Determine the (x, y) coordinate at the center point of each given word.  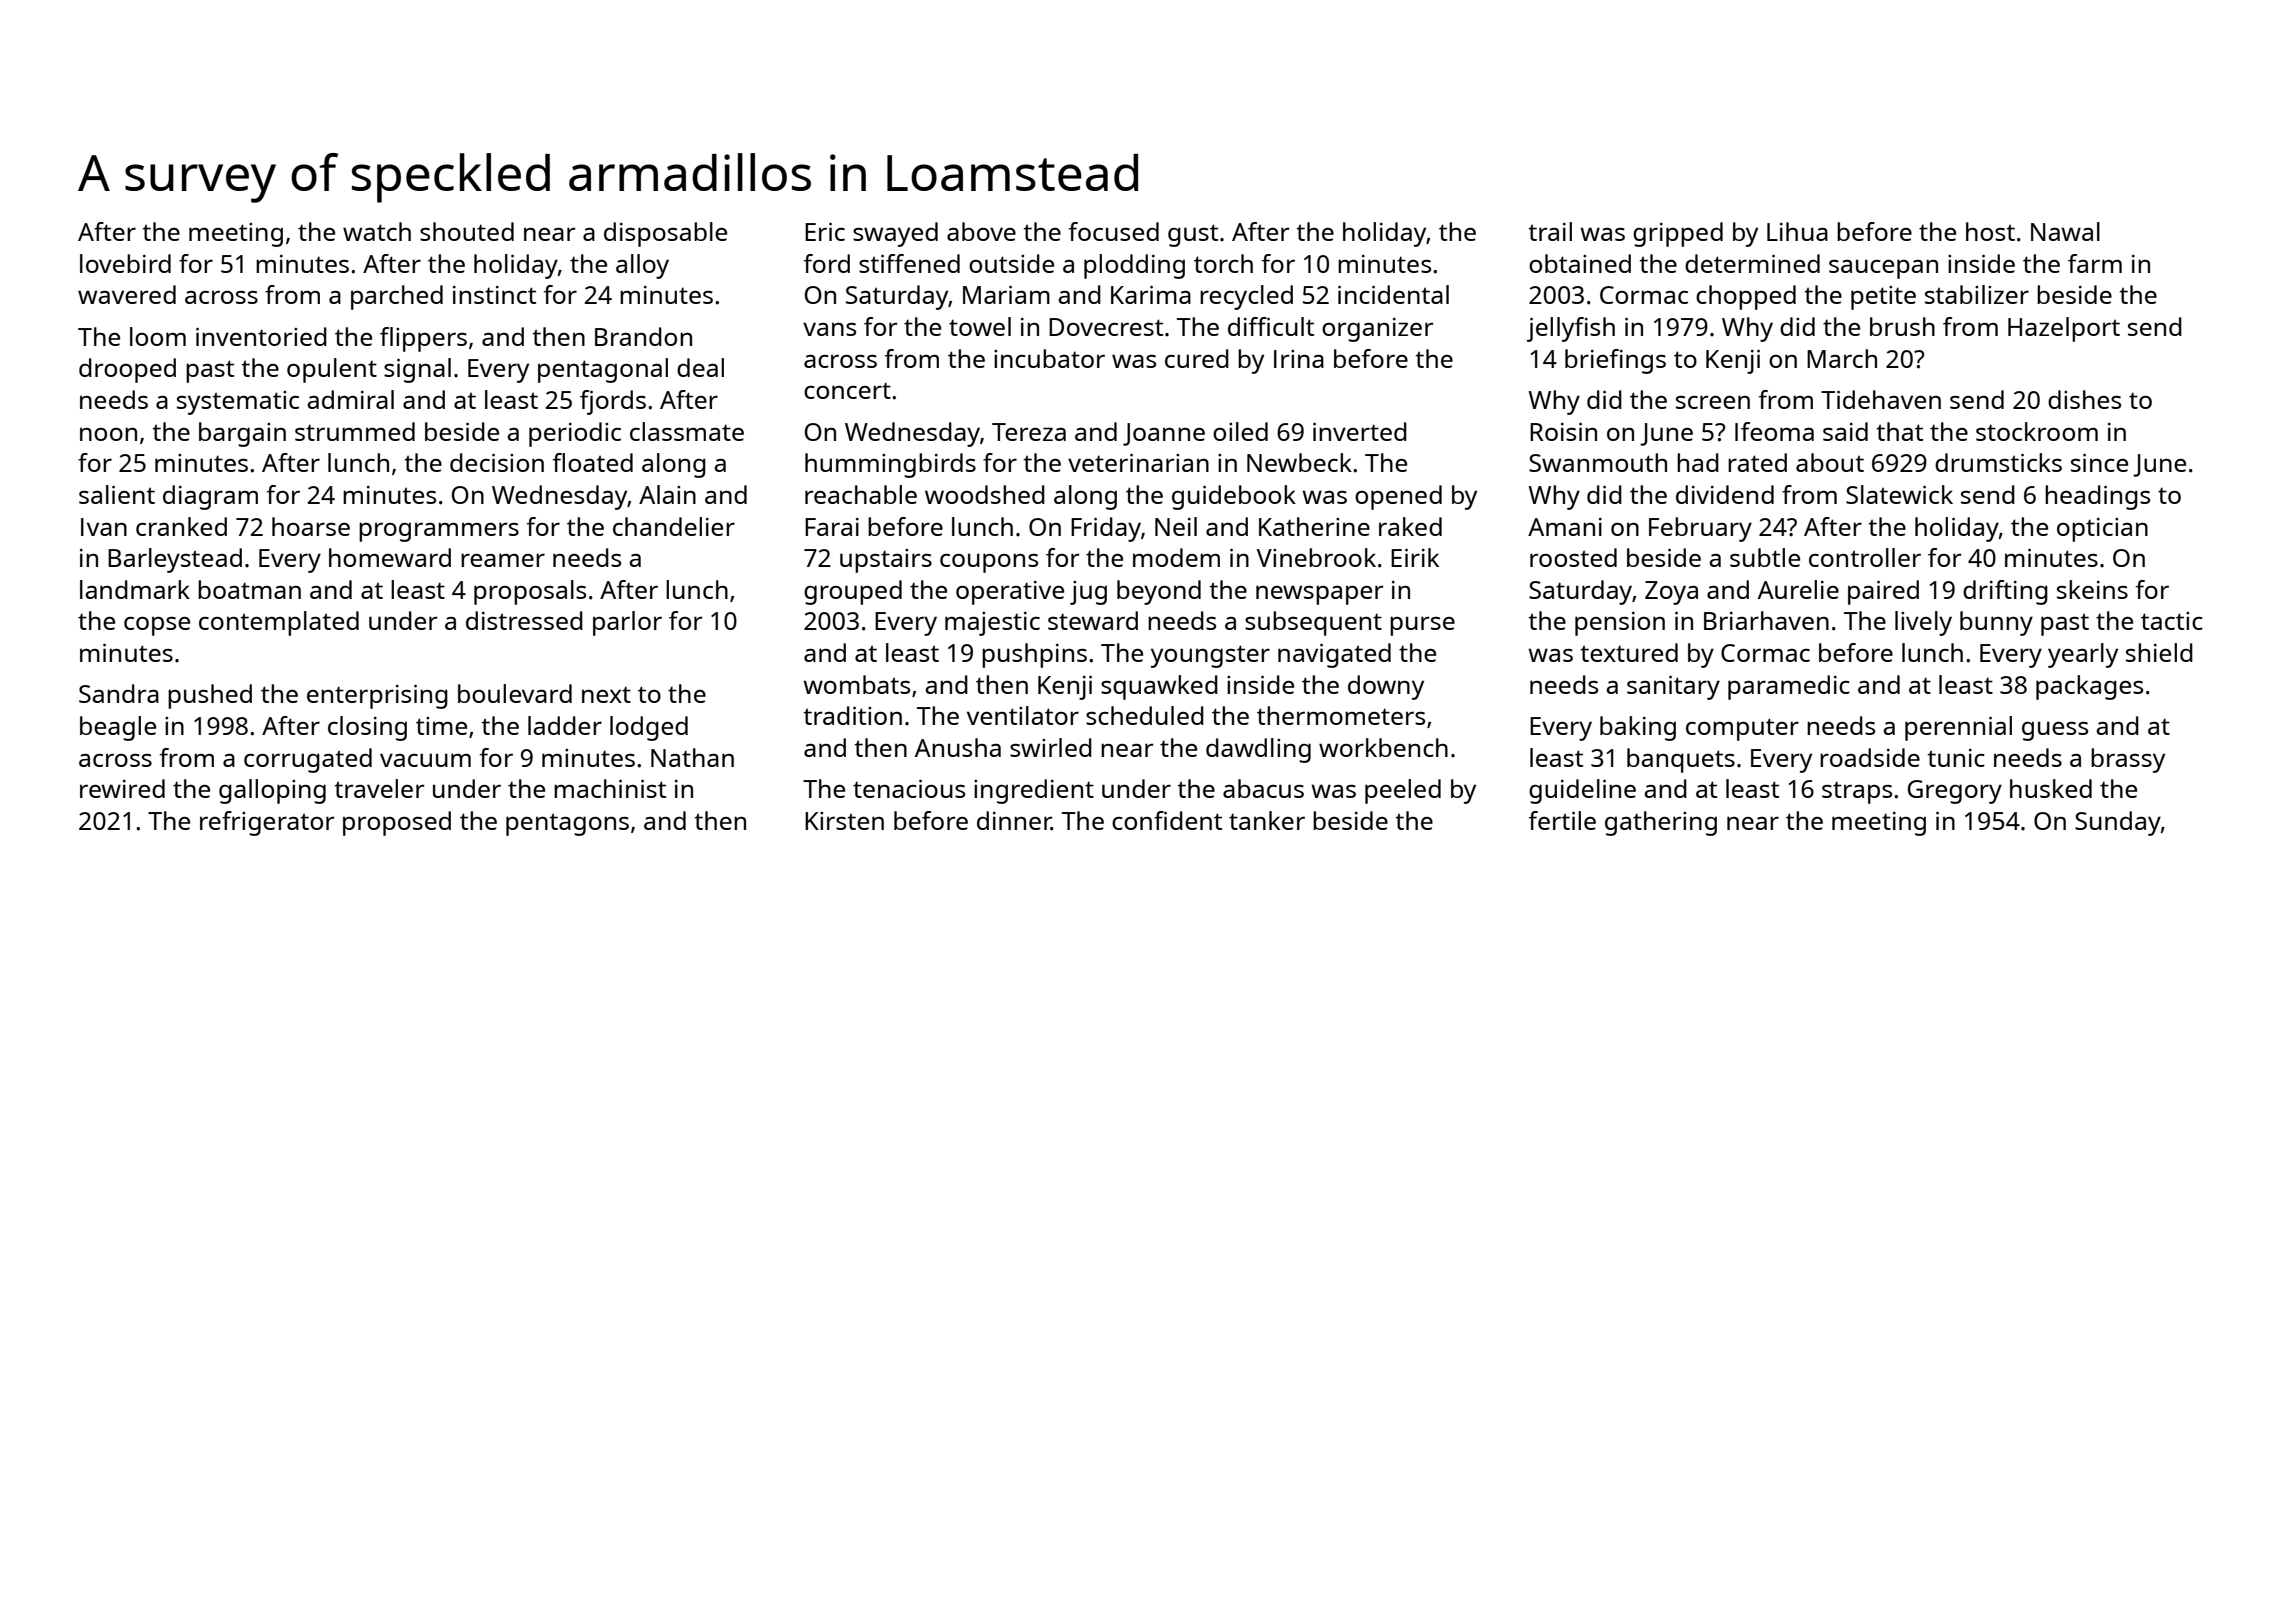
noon (108, 434)
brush (1902, 326)
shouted (467, 231)
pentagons (567, 824)
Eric (825, 232)
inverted (1360, 431)
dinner (1014, 820)
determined (1752, 263)
